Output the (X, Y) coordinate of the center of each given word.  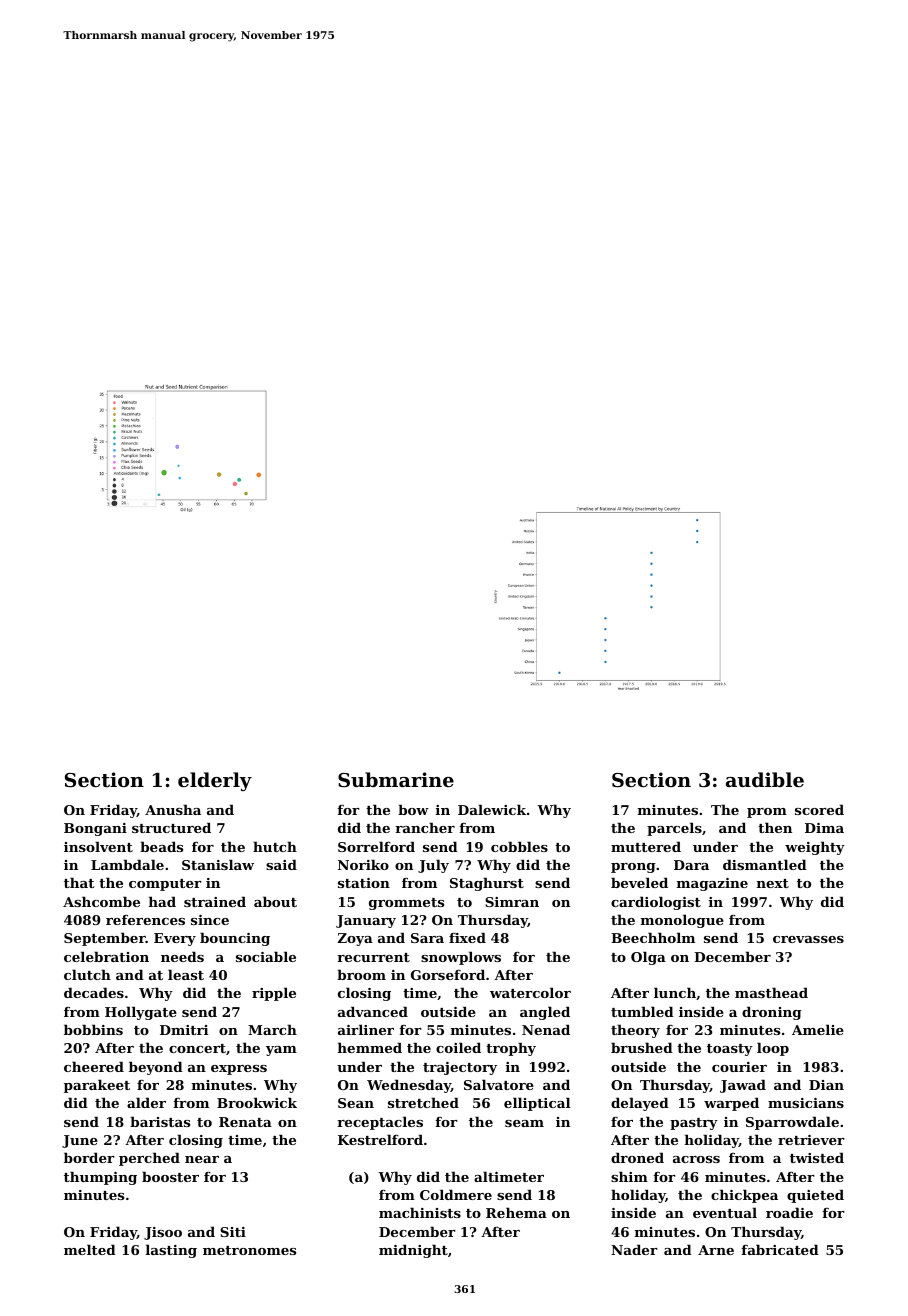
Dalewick (492, 809)
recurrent (373, 957)
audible (765, 779)
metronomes (249, 1250)
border (89, 1157)
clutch (87, 974)
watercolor (530, 992)
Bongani (95, 829)
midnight (413, 1251)
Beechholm (653, 937)
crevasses (808, 939)
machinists (420, 1212)
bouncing (235, 939)
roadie (789, 1212)
